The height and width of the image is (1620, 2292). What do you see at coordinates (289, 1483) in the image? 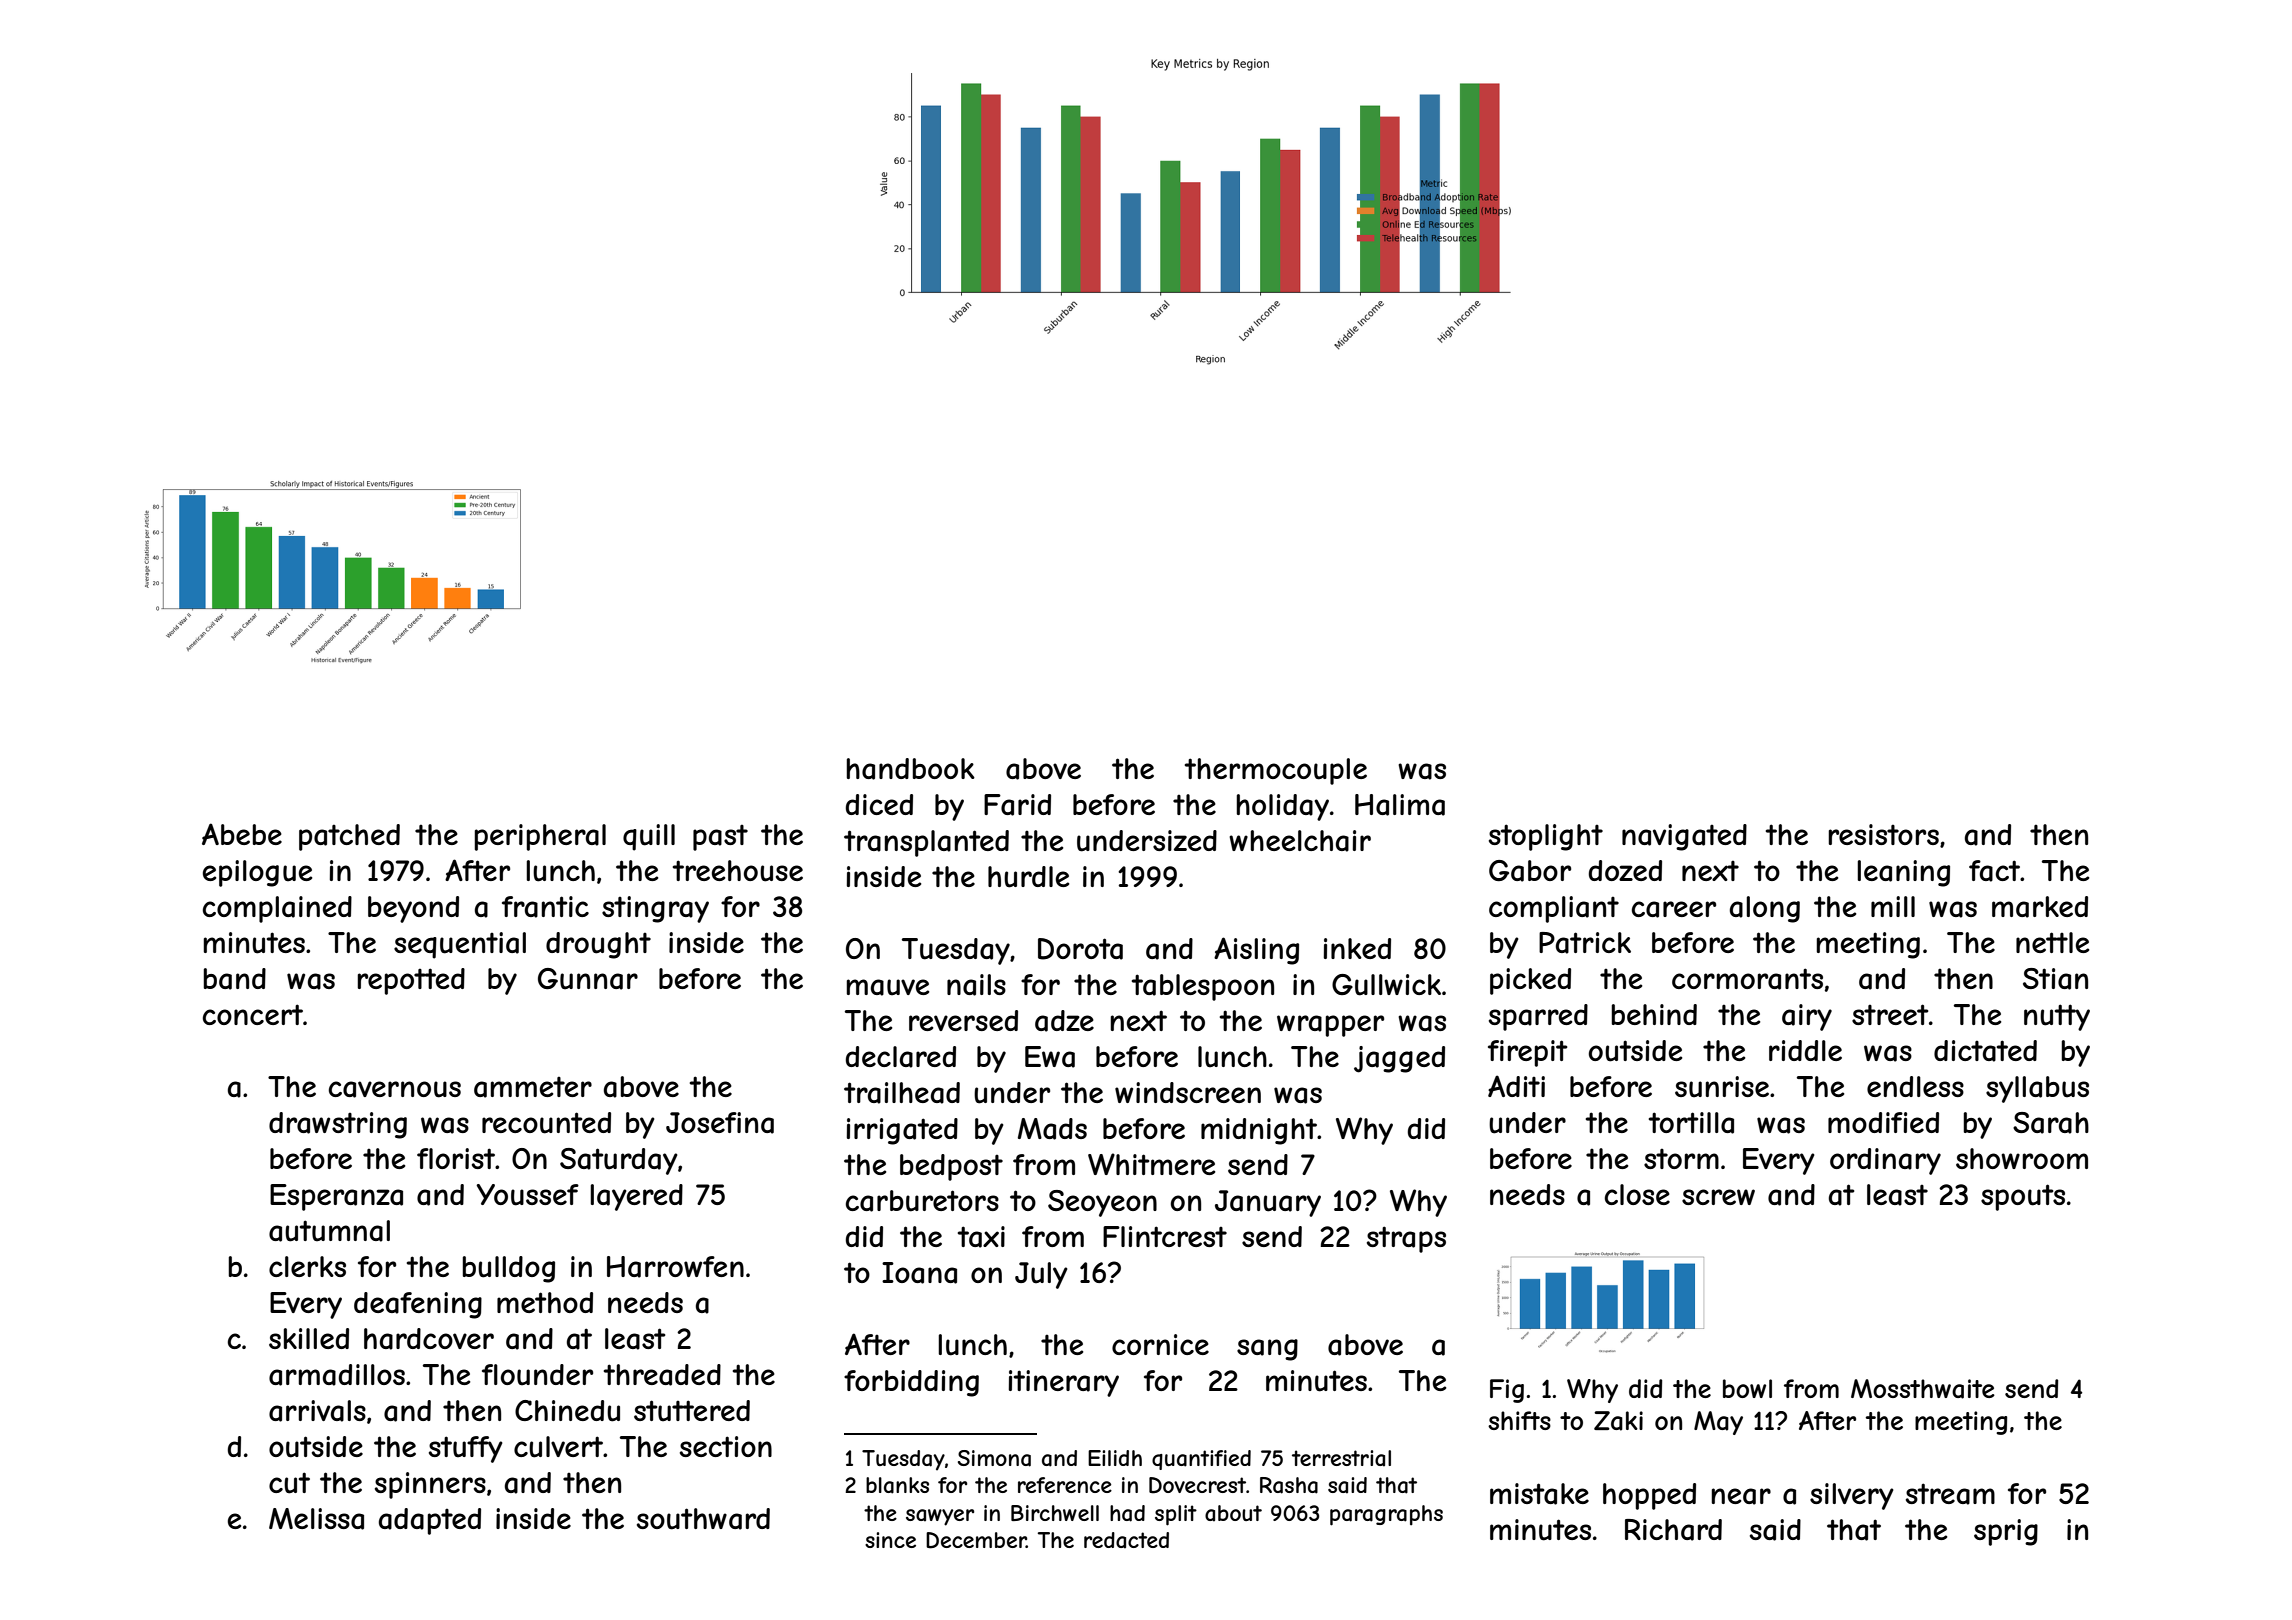
I see `cut` at bounding box center [289, 1483].
